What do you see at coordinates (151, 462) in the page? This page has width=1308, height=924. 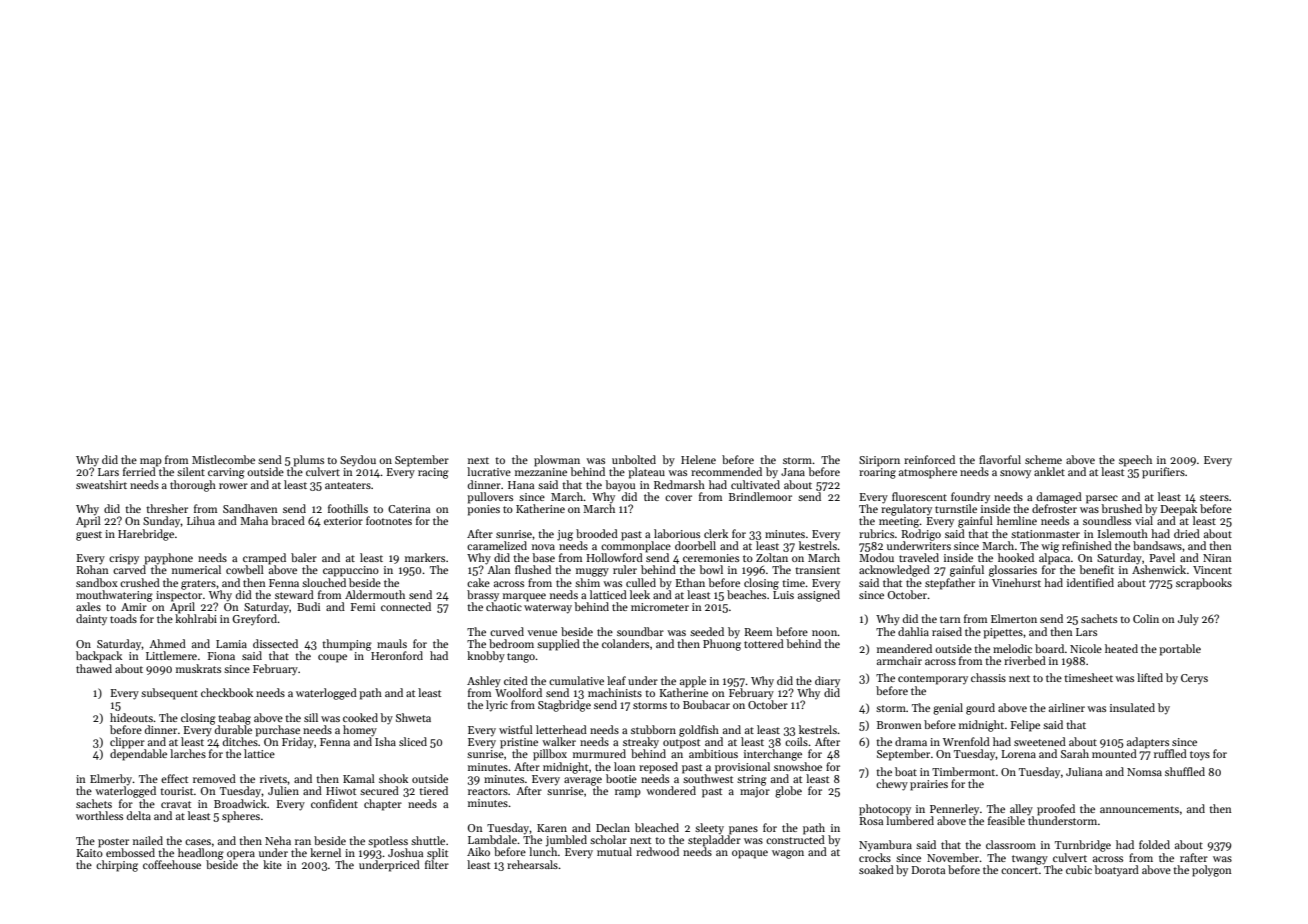 I see `map` at bounding box center [151, 462].
